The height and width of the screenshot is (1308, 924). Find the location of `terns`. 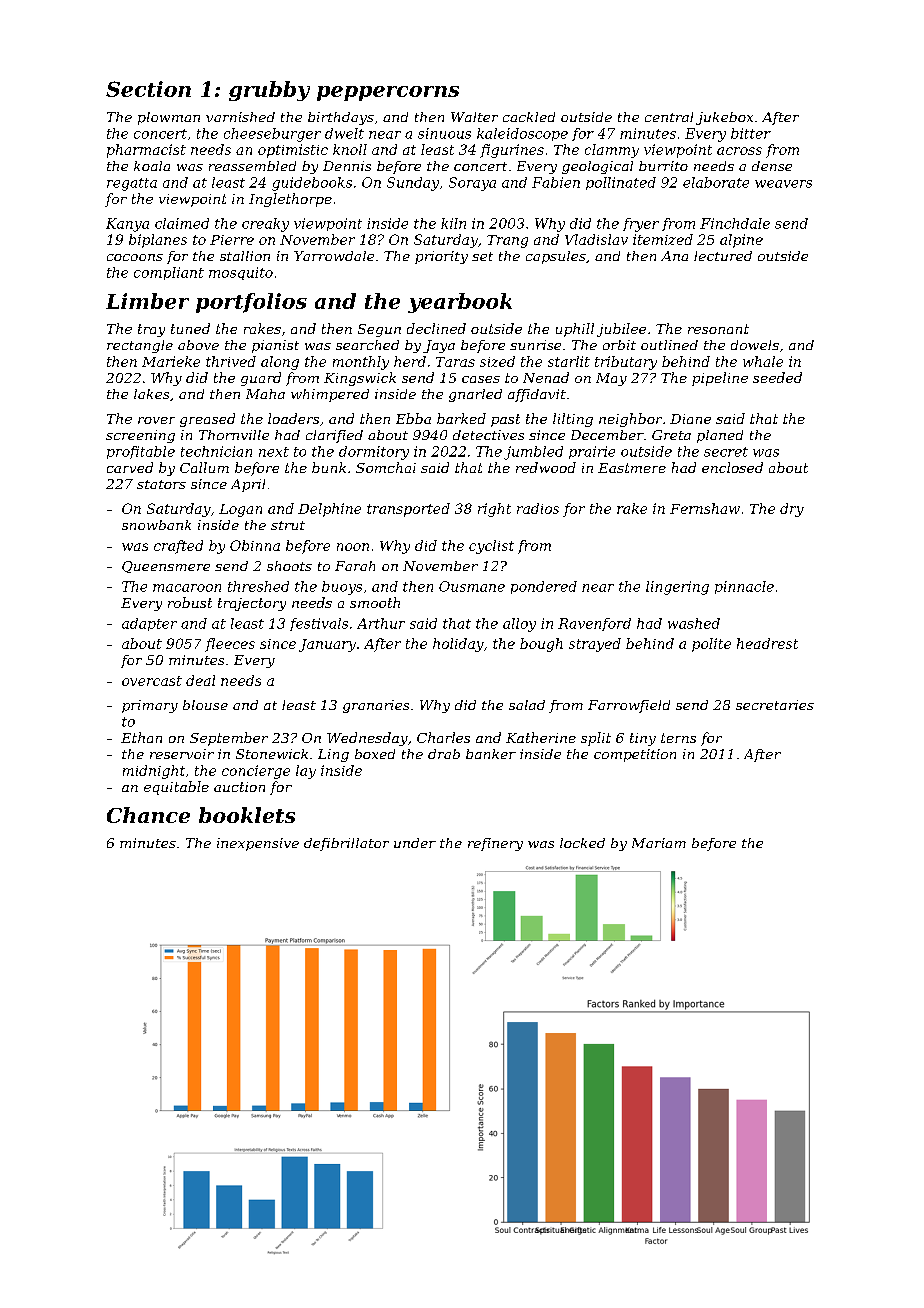

terns is located at coordinates (678, 738).
